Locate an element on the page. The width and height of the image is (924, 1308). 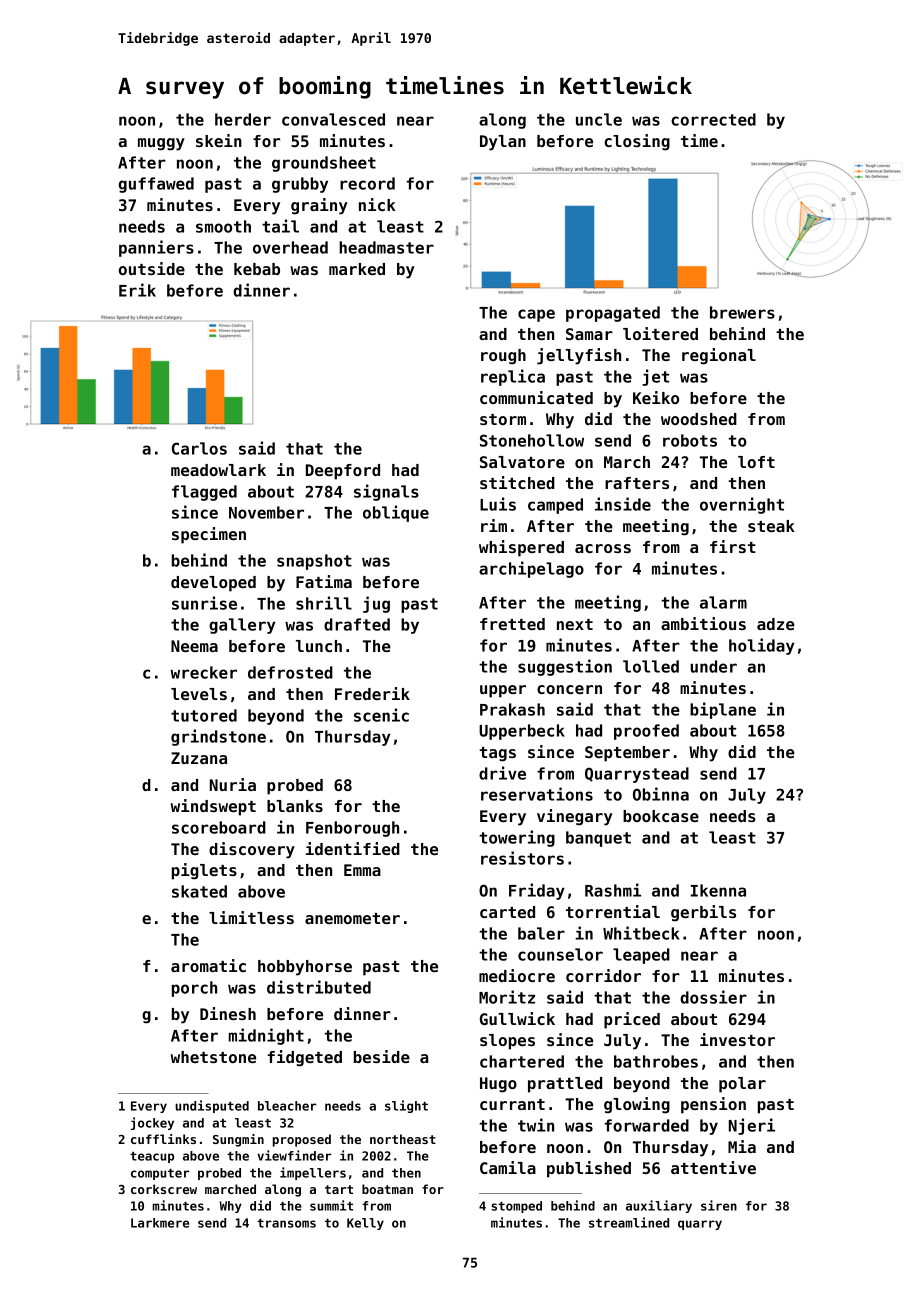
Larkmere is located at coordinates (160, 1223).
